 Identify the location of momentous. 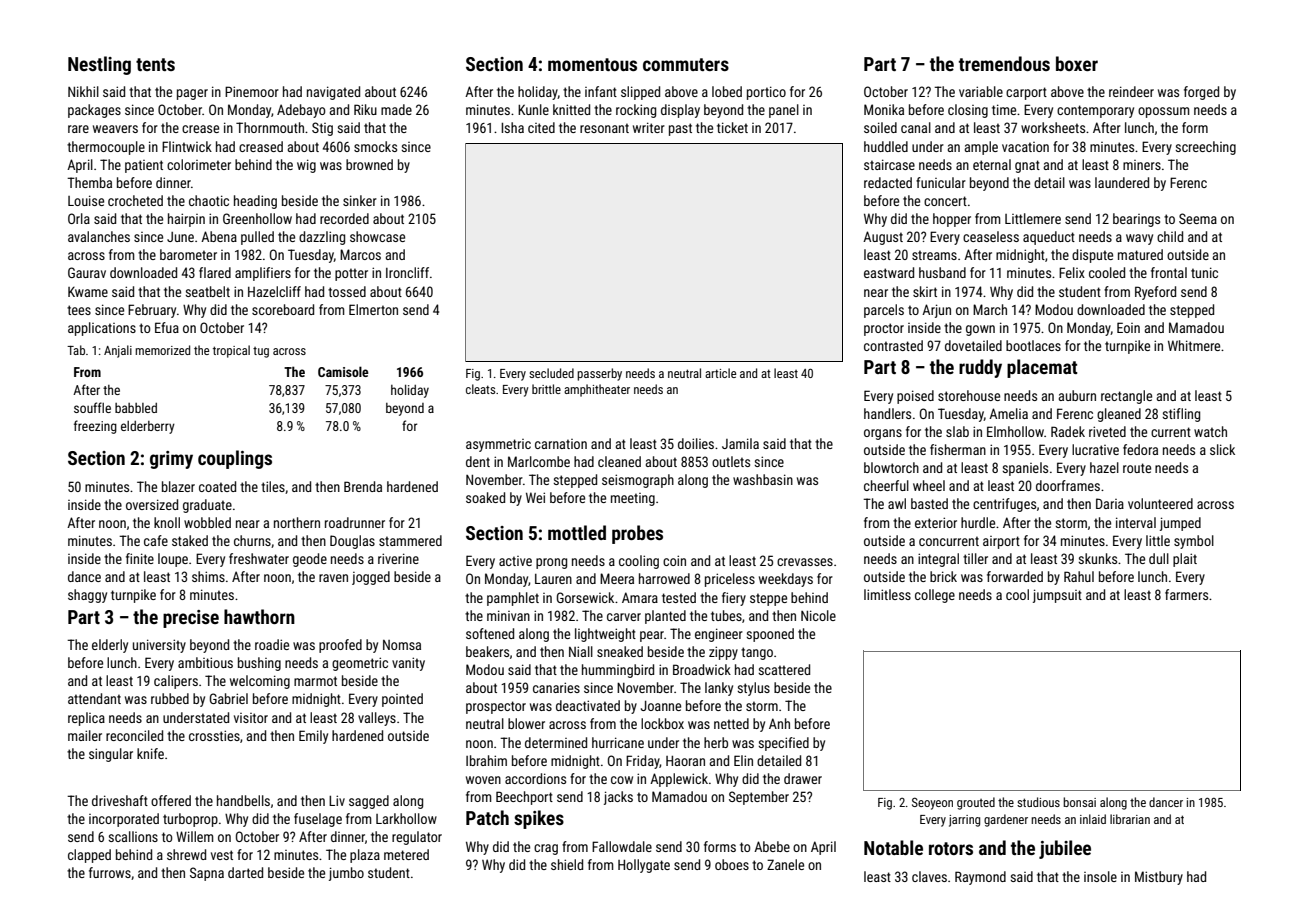
(592, 64).
